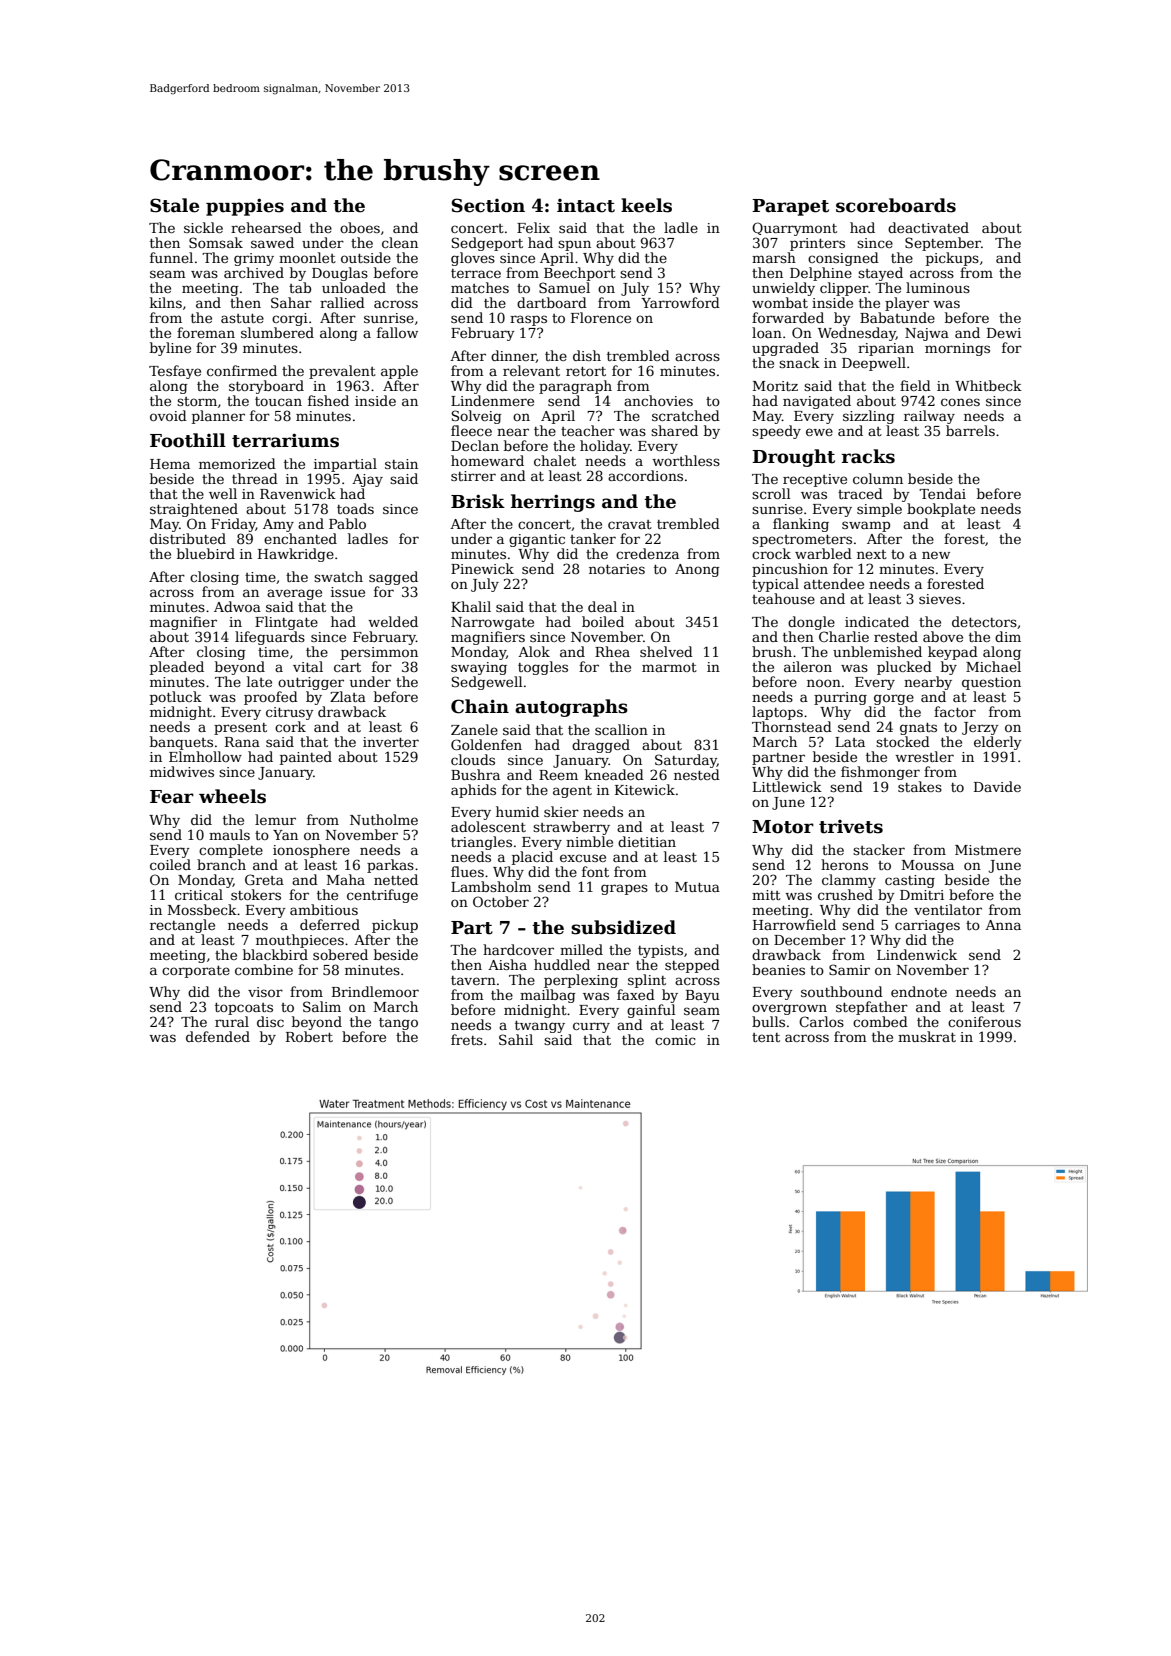  I want to click on herrings, so click(553, 503).
